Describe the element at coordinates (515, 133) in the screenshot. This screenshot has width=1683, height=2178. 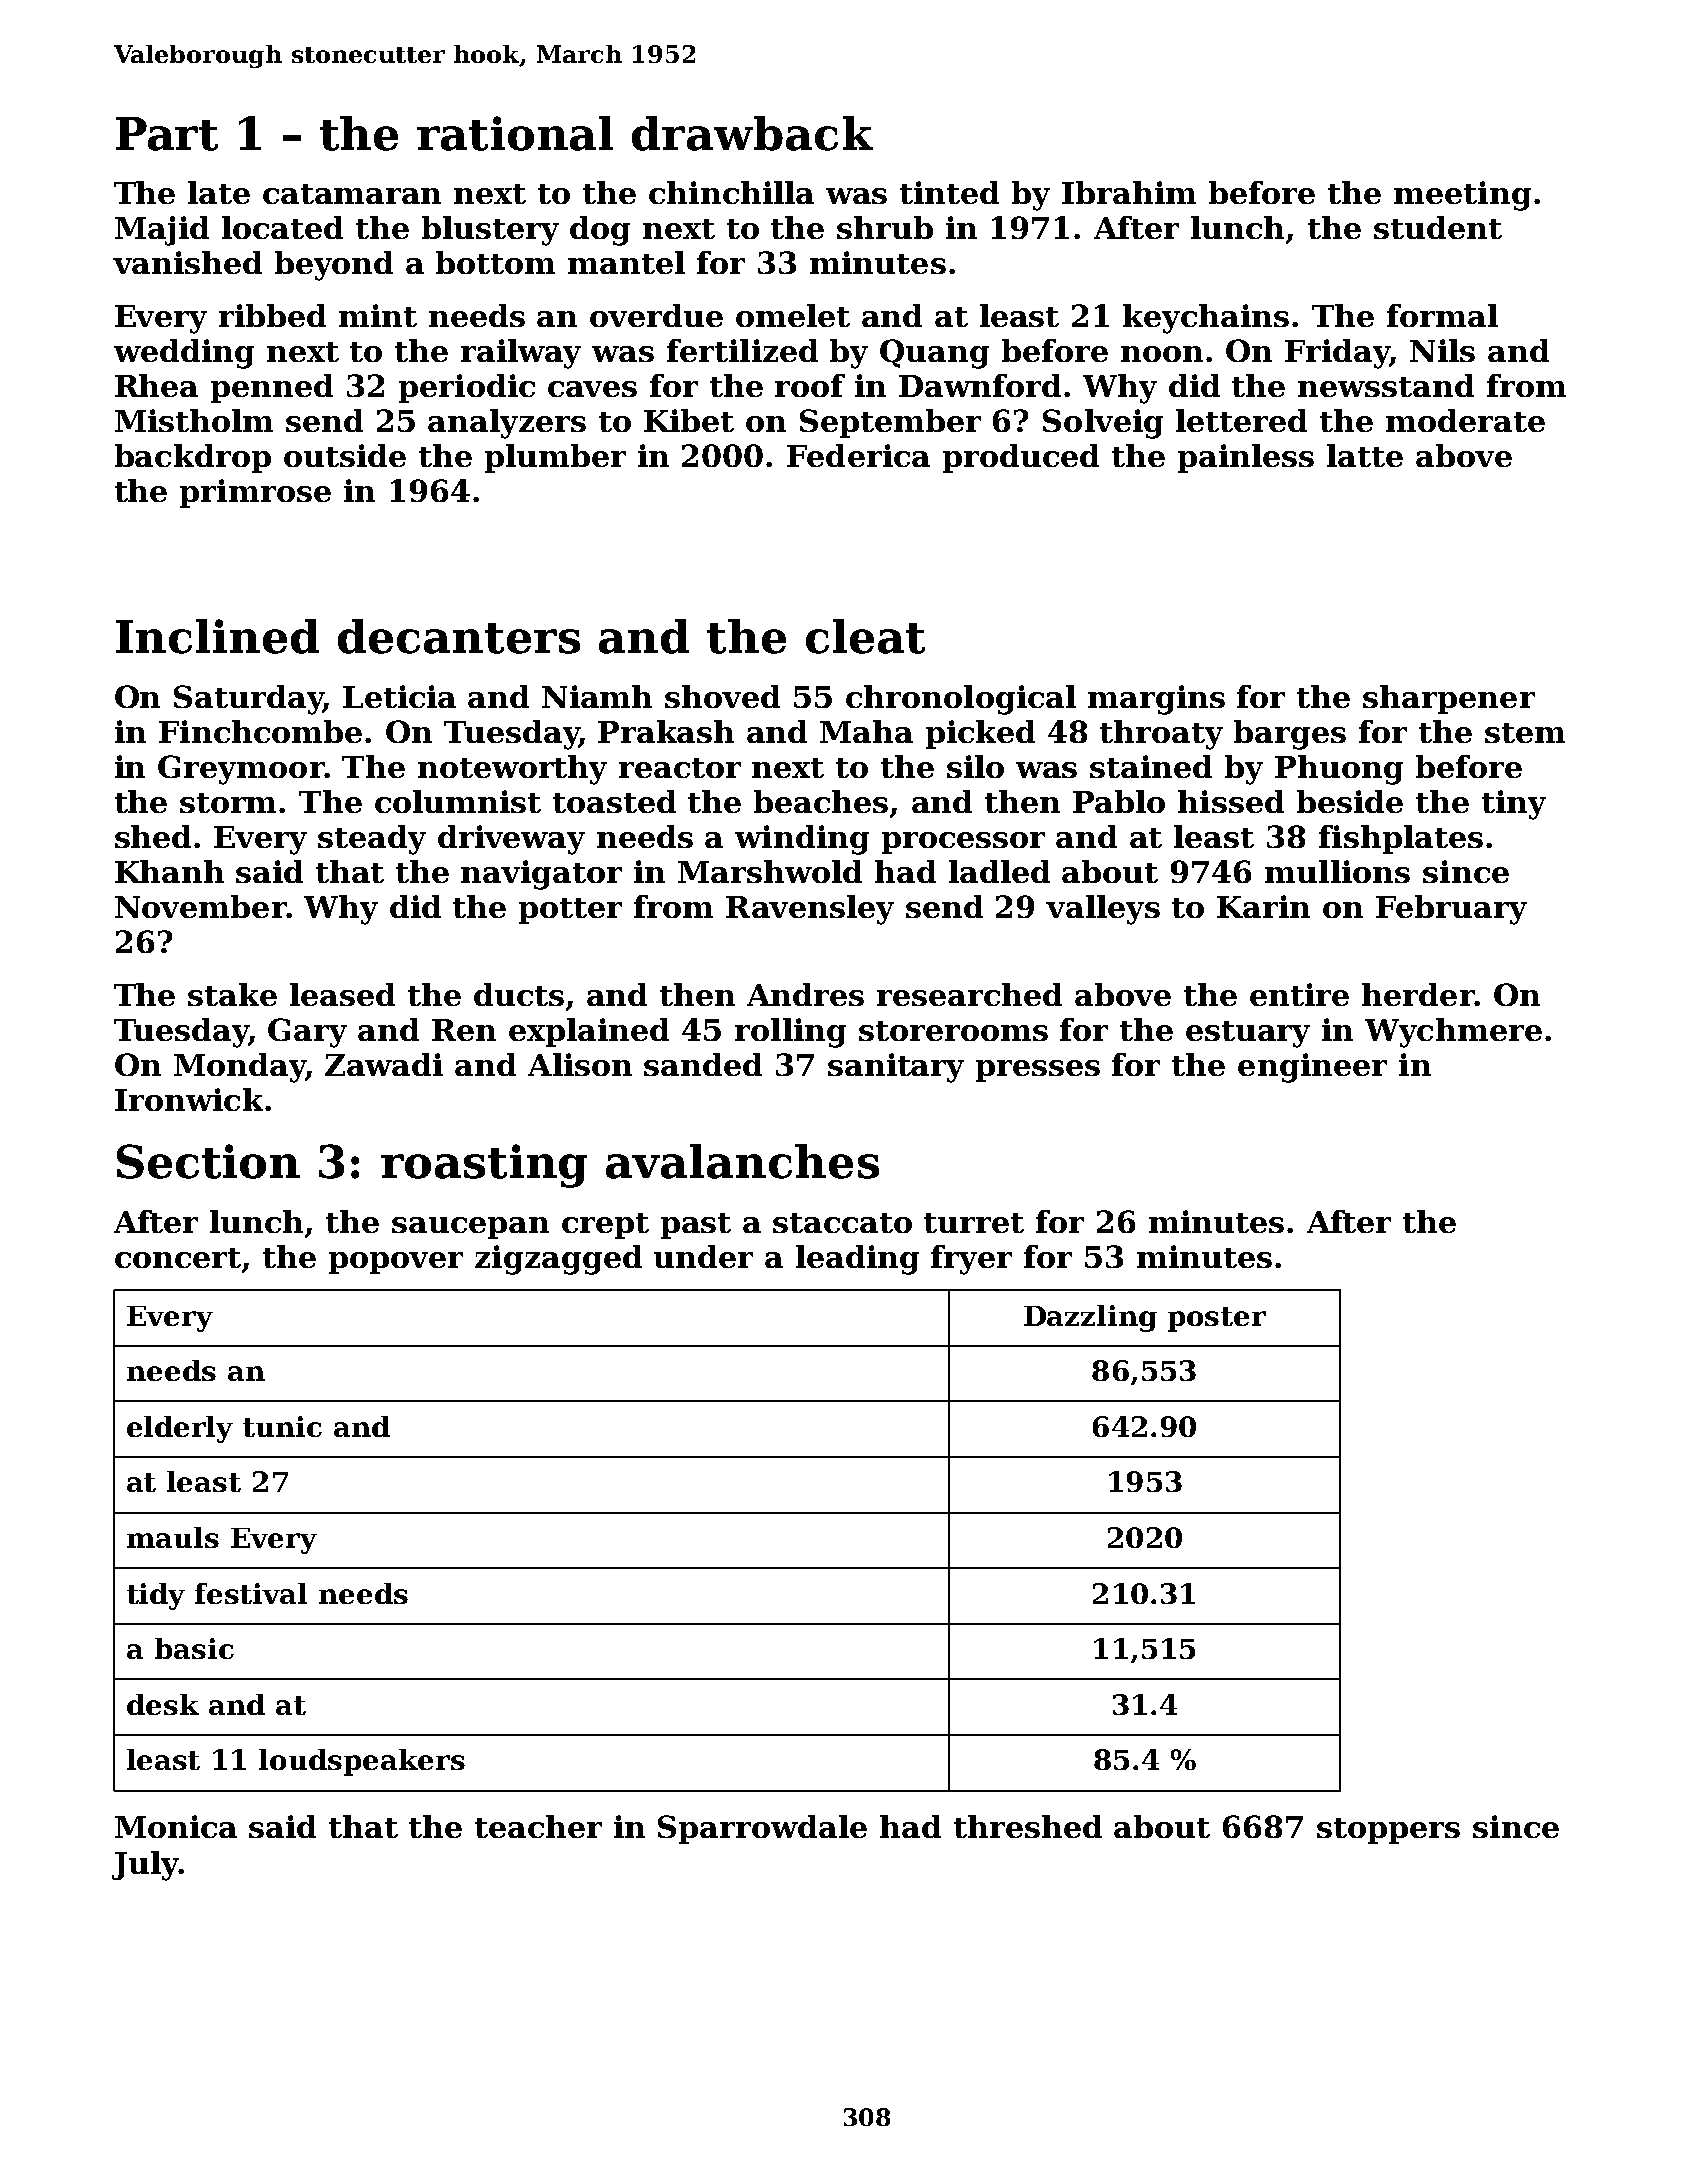
I see `rational` at that location.
